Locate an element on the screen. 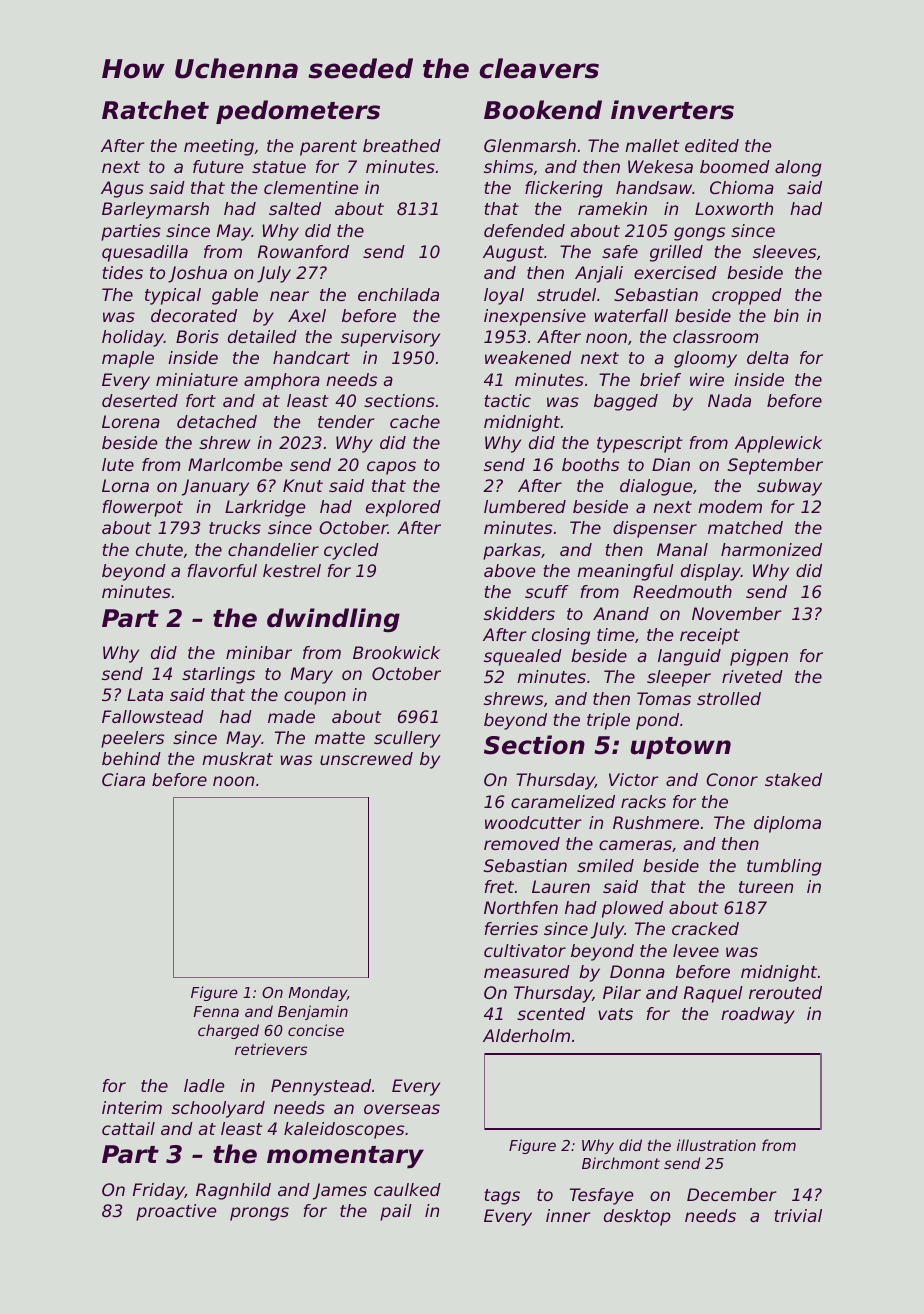 Image resolution: width=924 pixels, height=1314 pixels. flowerpot is located at coordinates (143, 508).
